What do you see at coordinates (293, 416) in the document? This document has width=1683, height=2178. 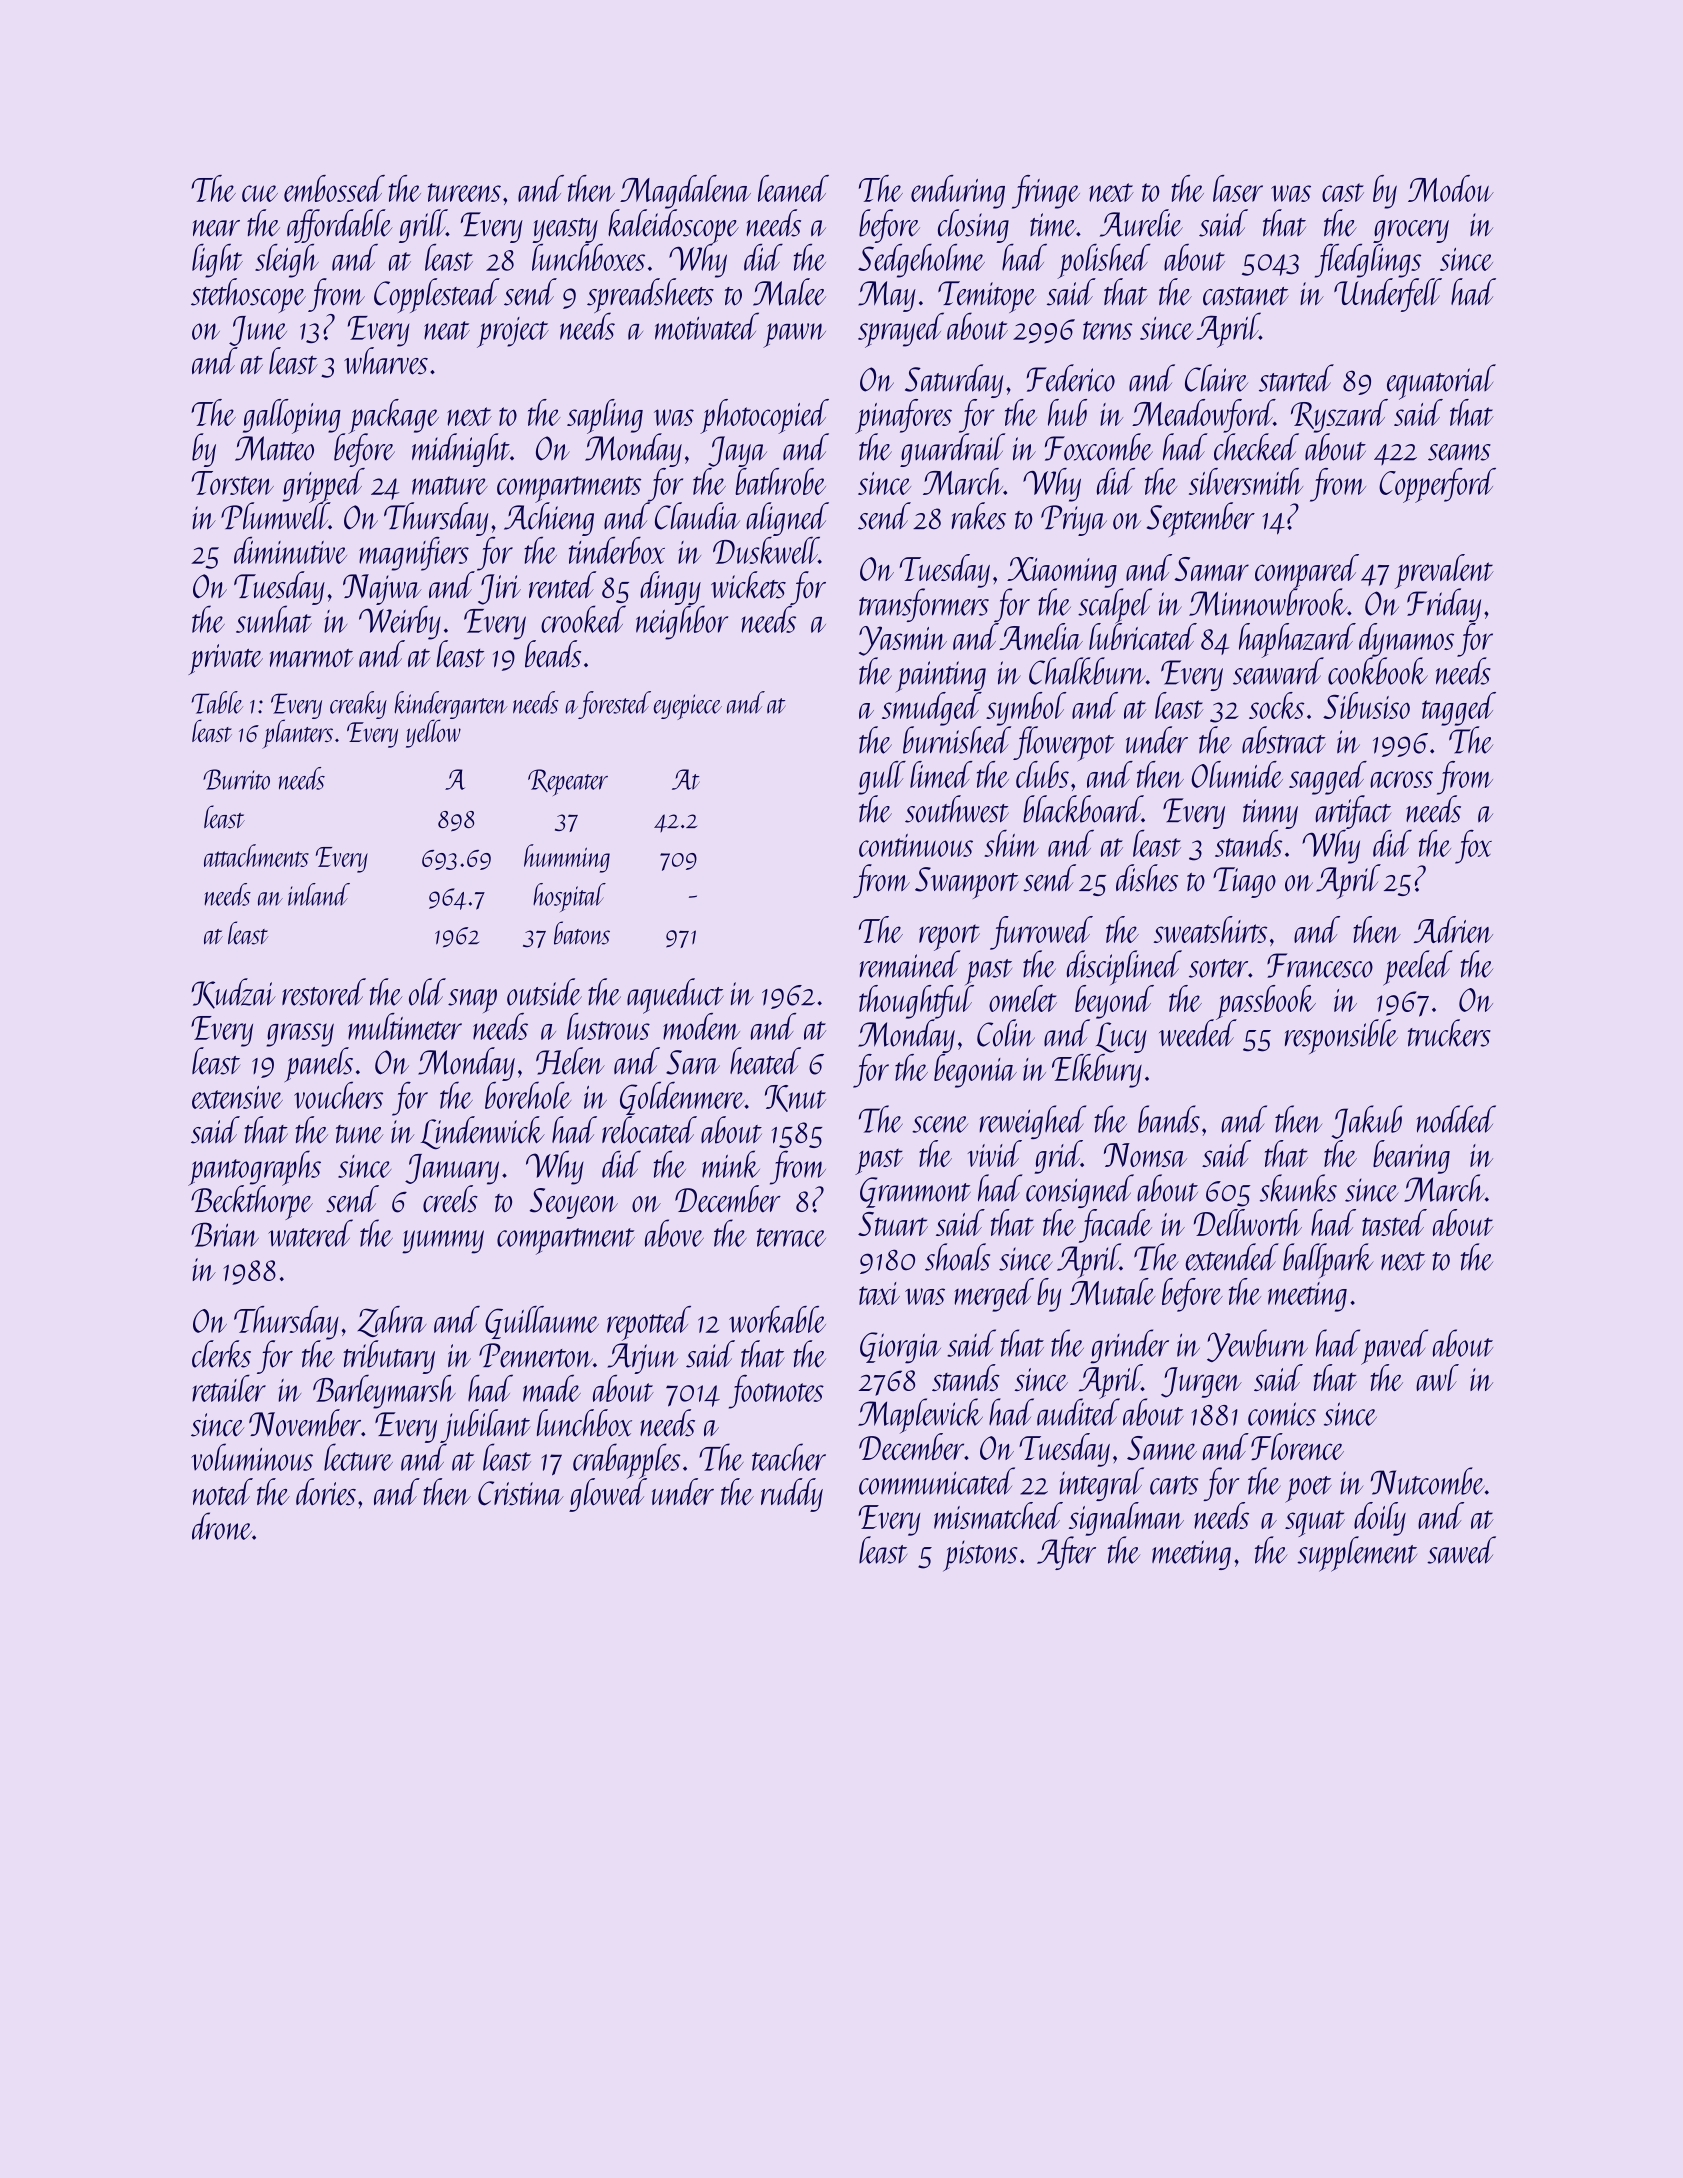 I see `galloping` at bounding box center [293, 416].
